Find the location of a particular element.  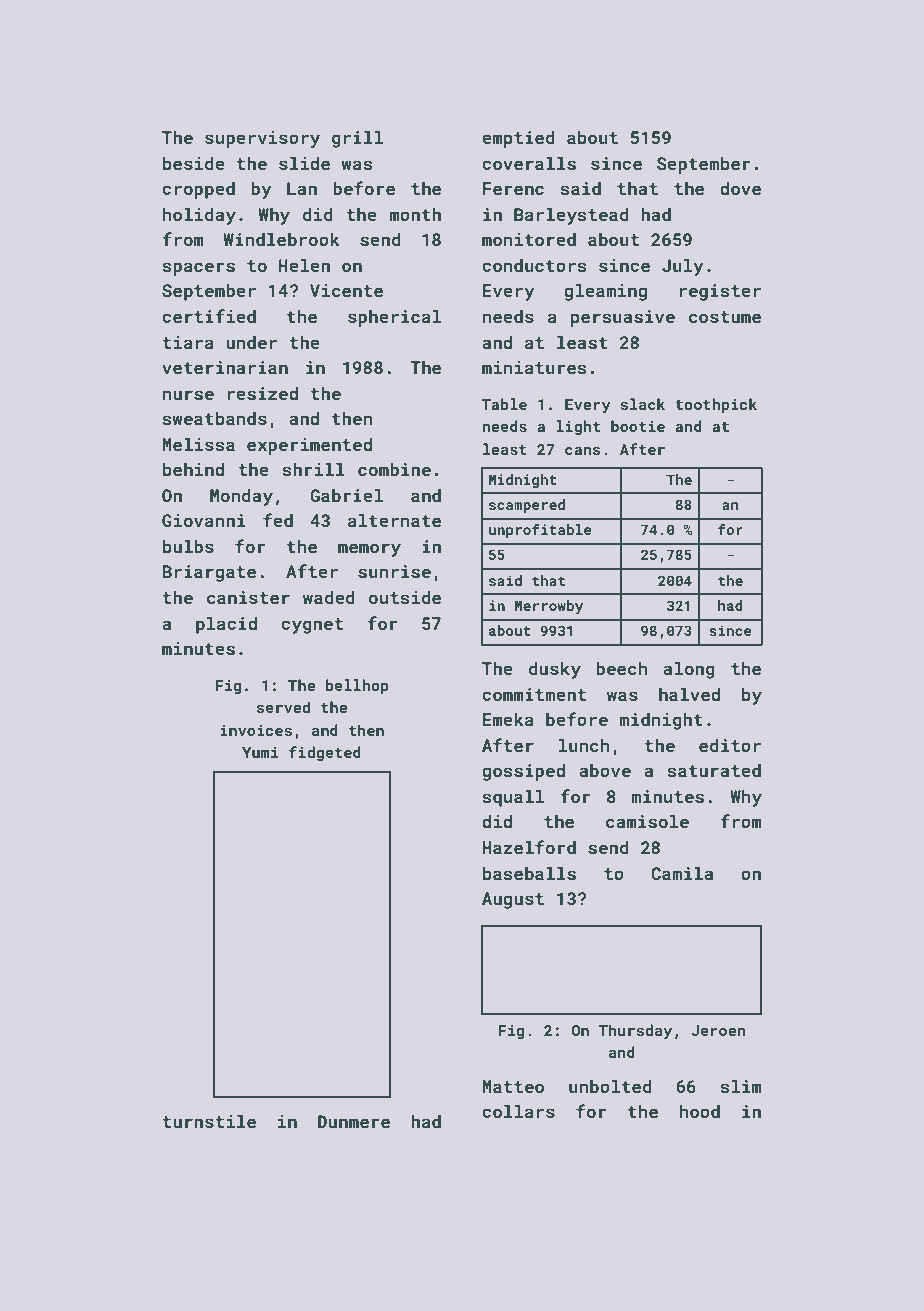

supervisory is located at coordinates (262, 139).
